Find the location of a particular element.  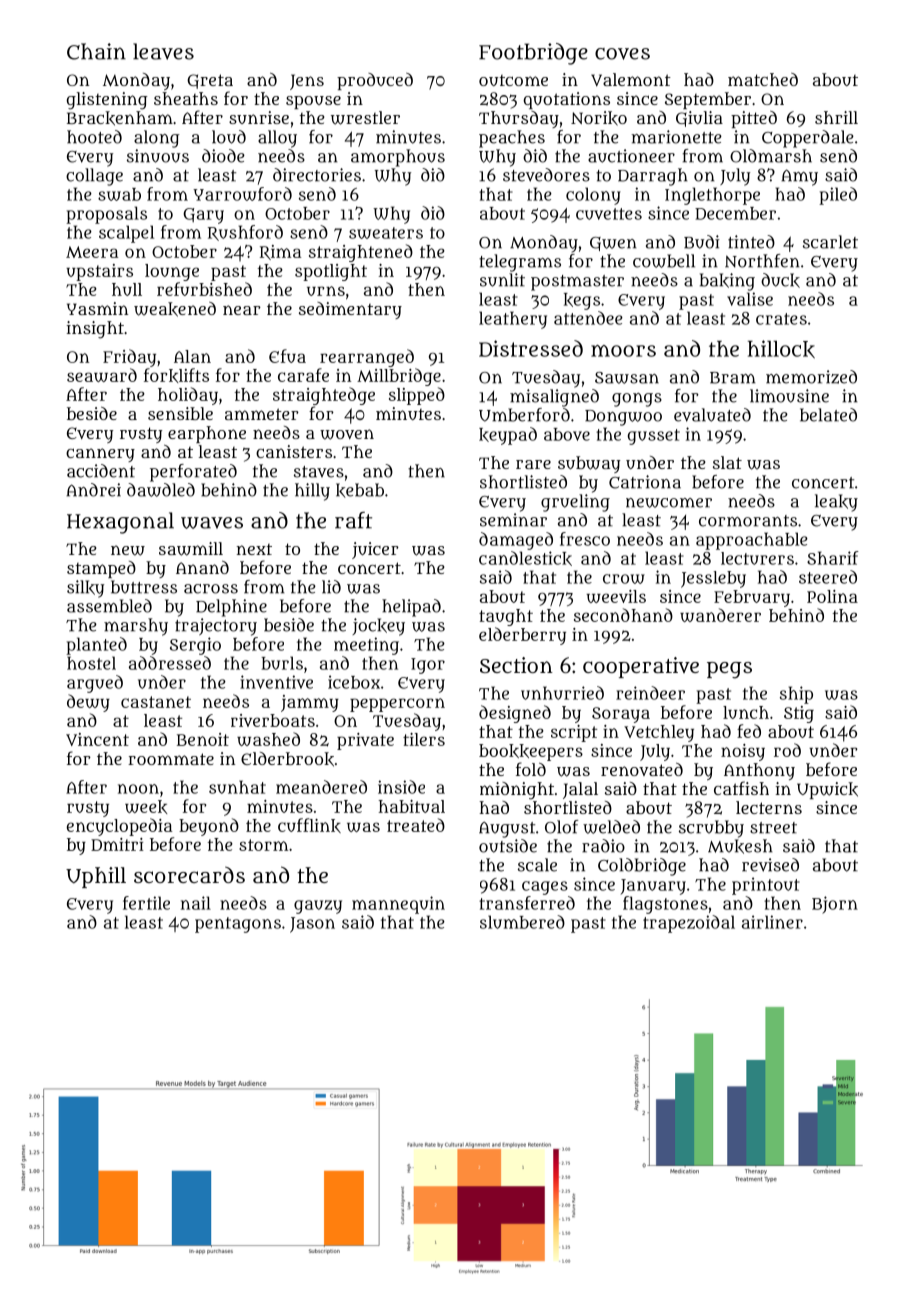

scorecards is located at coordinates (189, 874).
